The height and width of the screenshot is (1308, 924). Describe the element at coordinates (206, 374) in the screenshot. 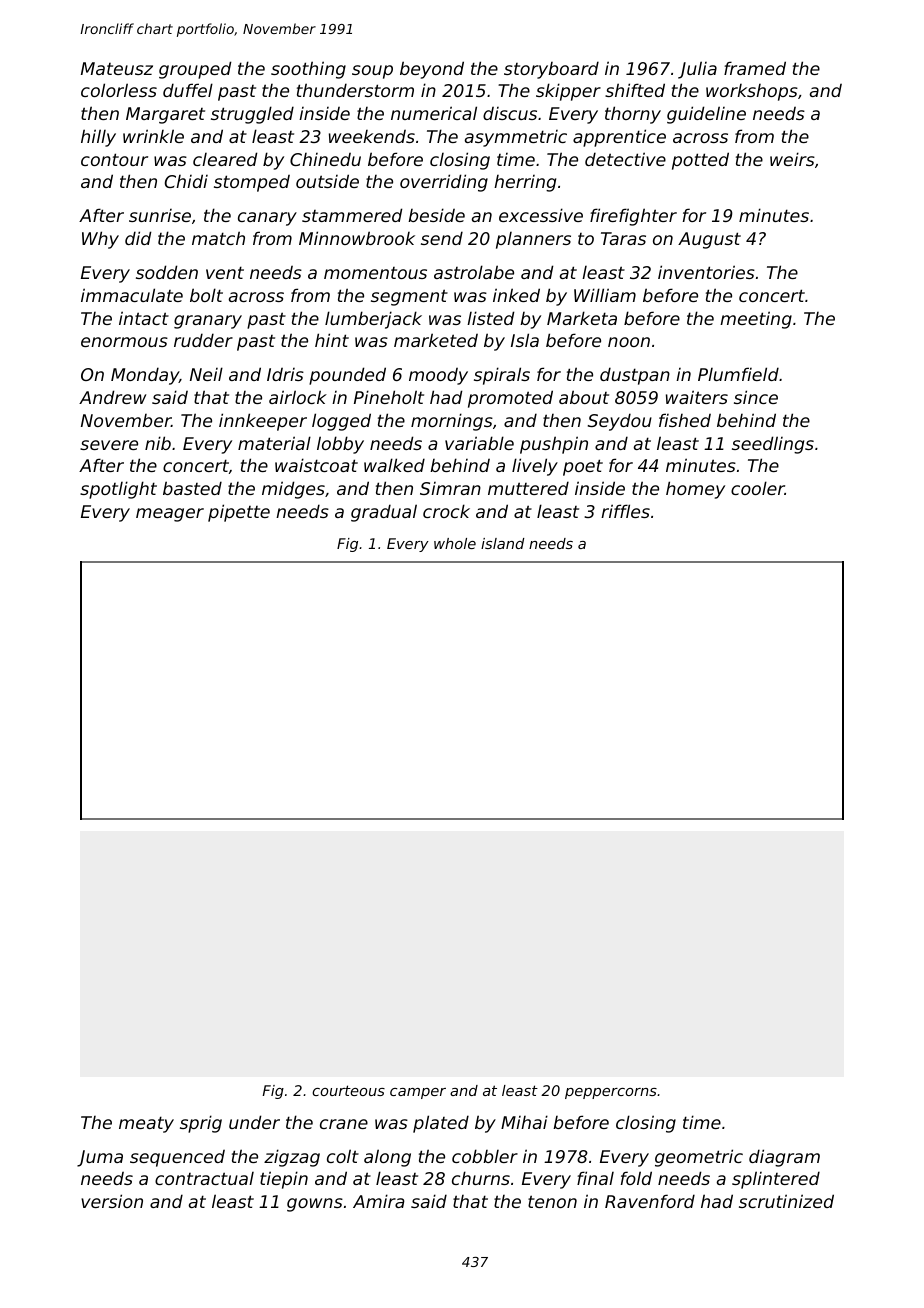

I see `Neil` at that location.
